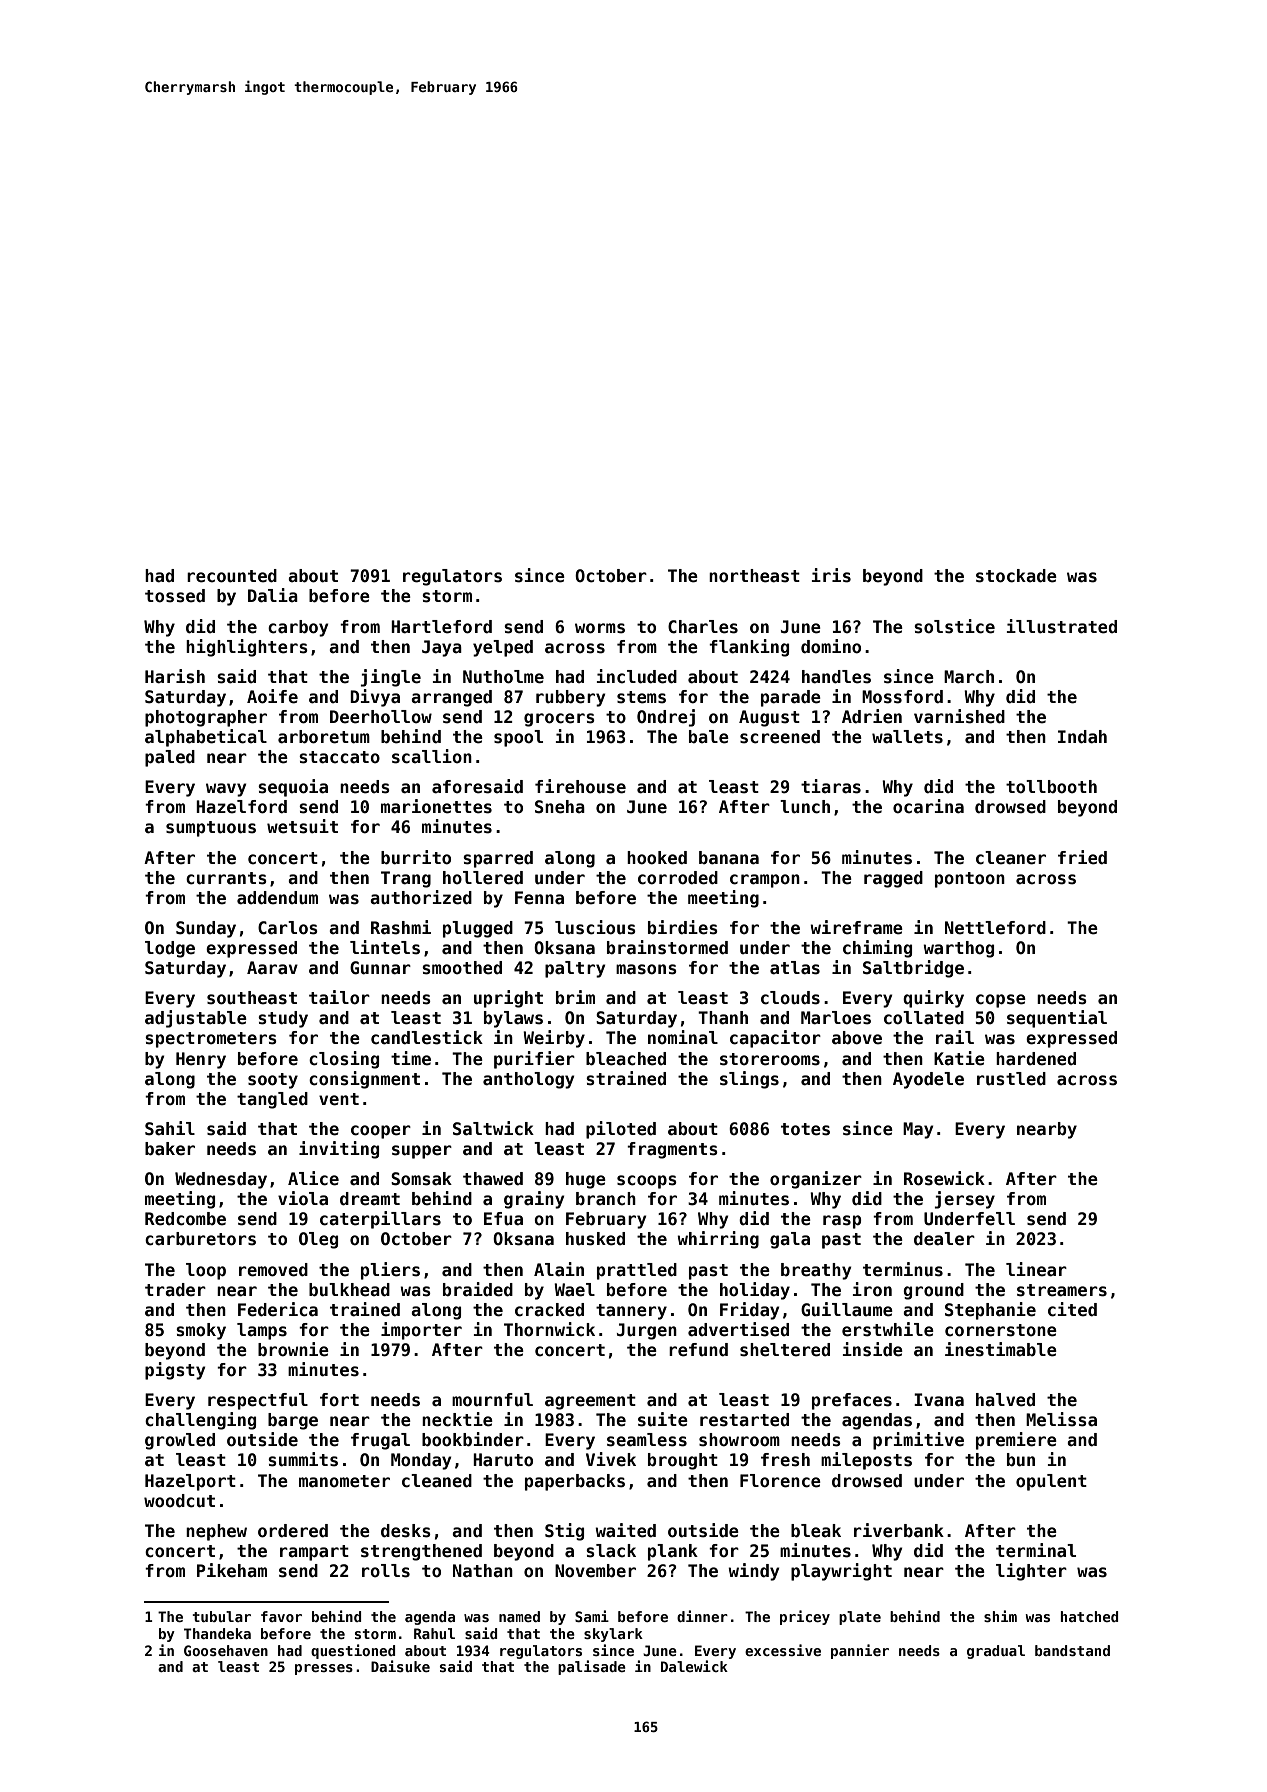 The height and width of the screenshot is (1792, 1267). What do you see at coordinates (539, 898) in the screenshot?
I see `Fenna` at bounding box center [539, 898].
